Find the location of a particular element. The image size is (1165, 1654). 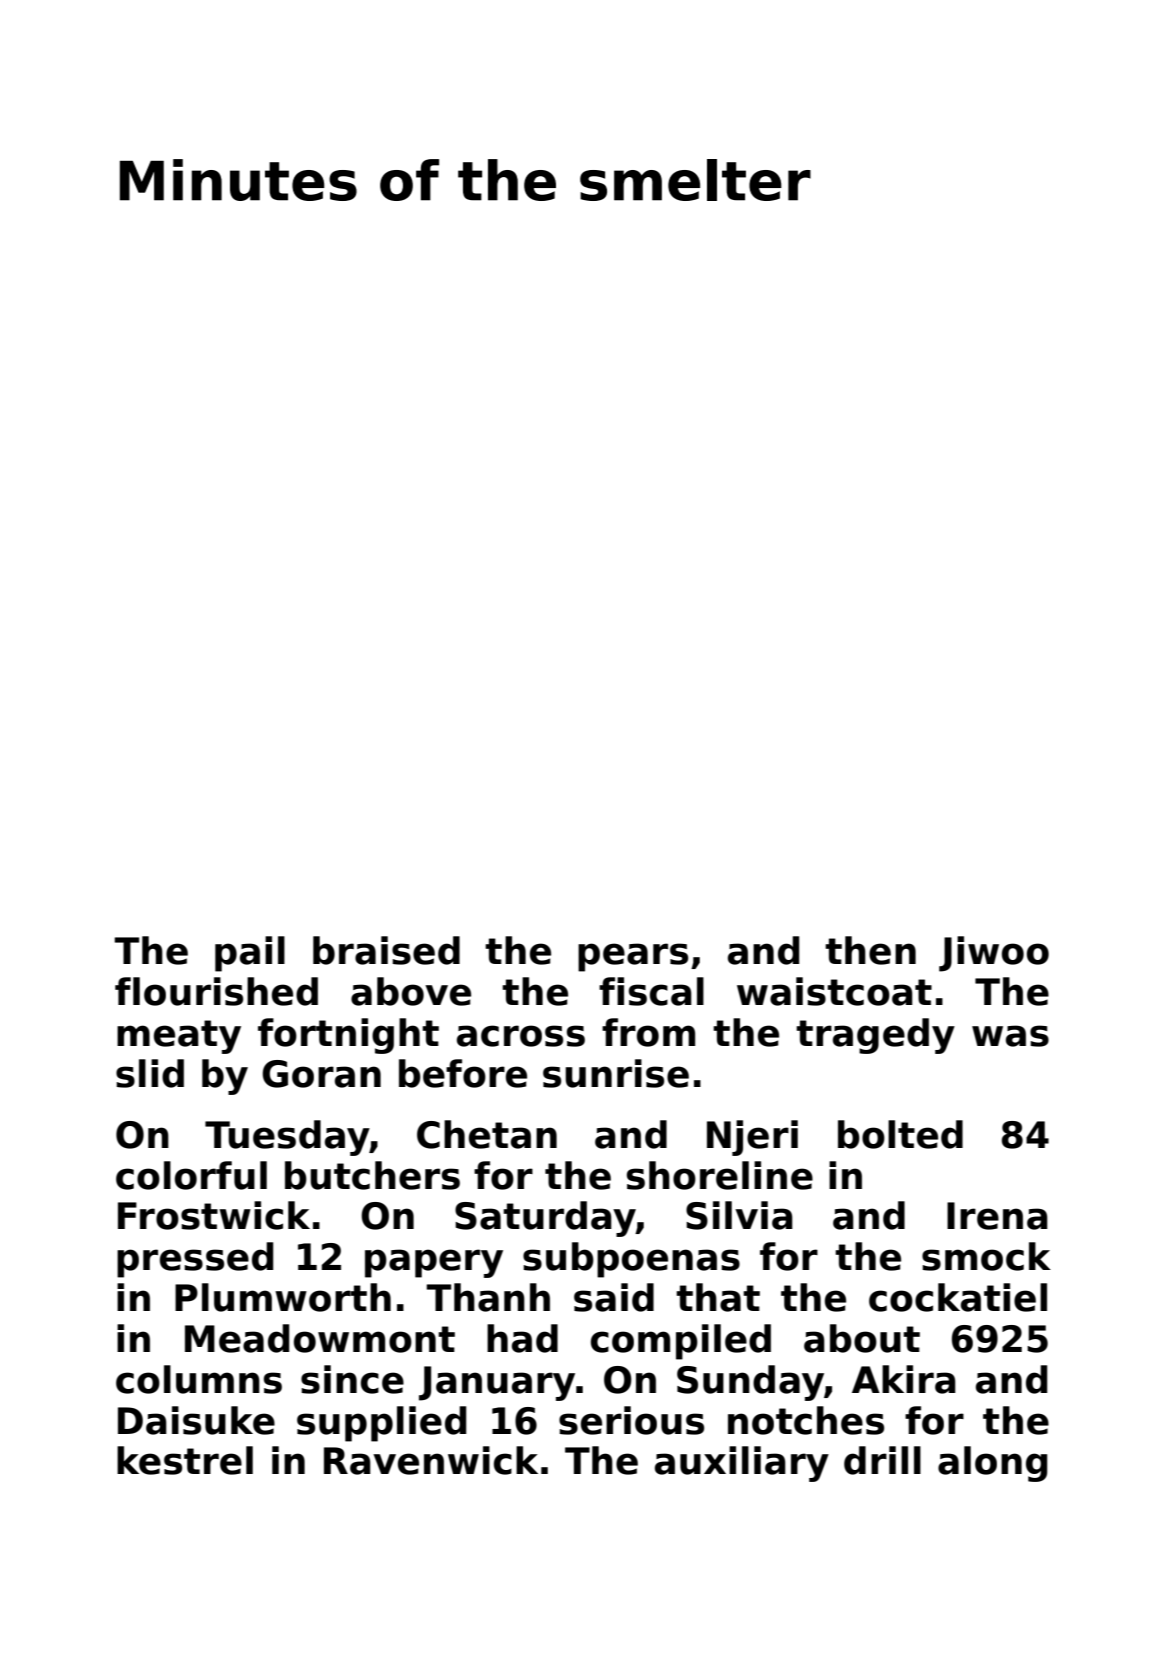

was is located at coordinates (1010, 1036).
